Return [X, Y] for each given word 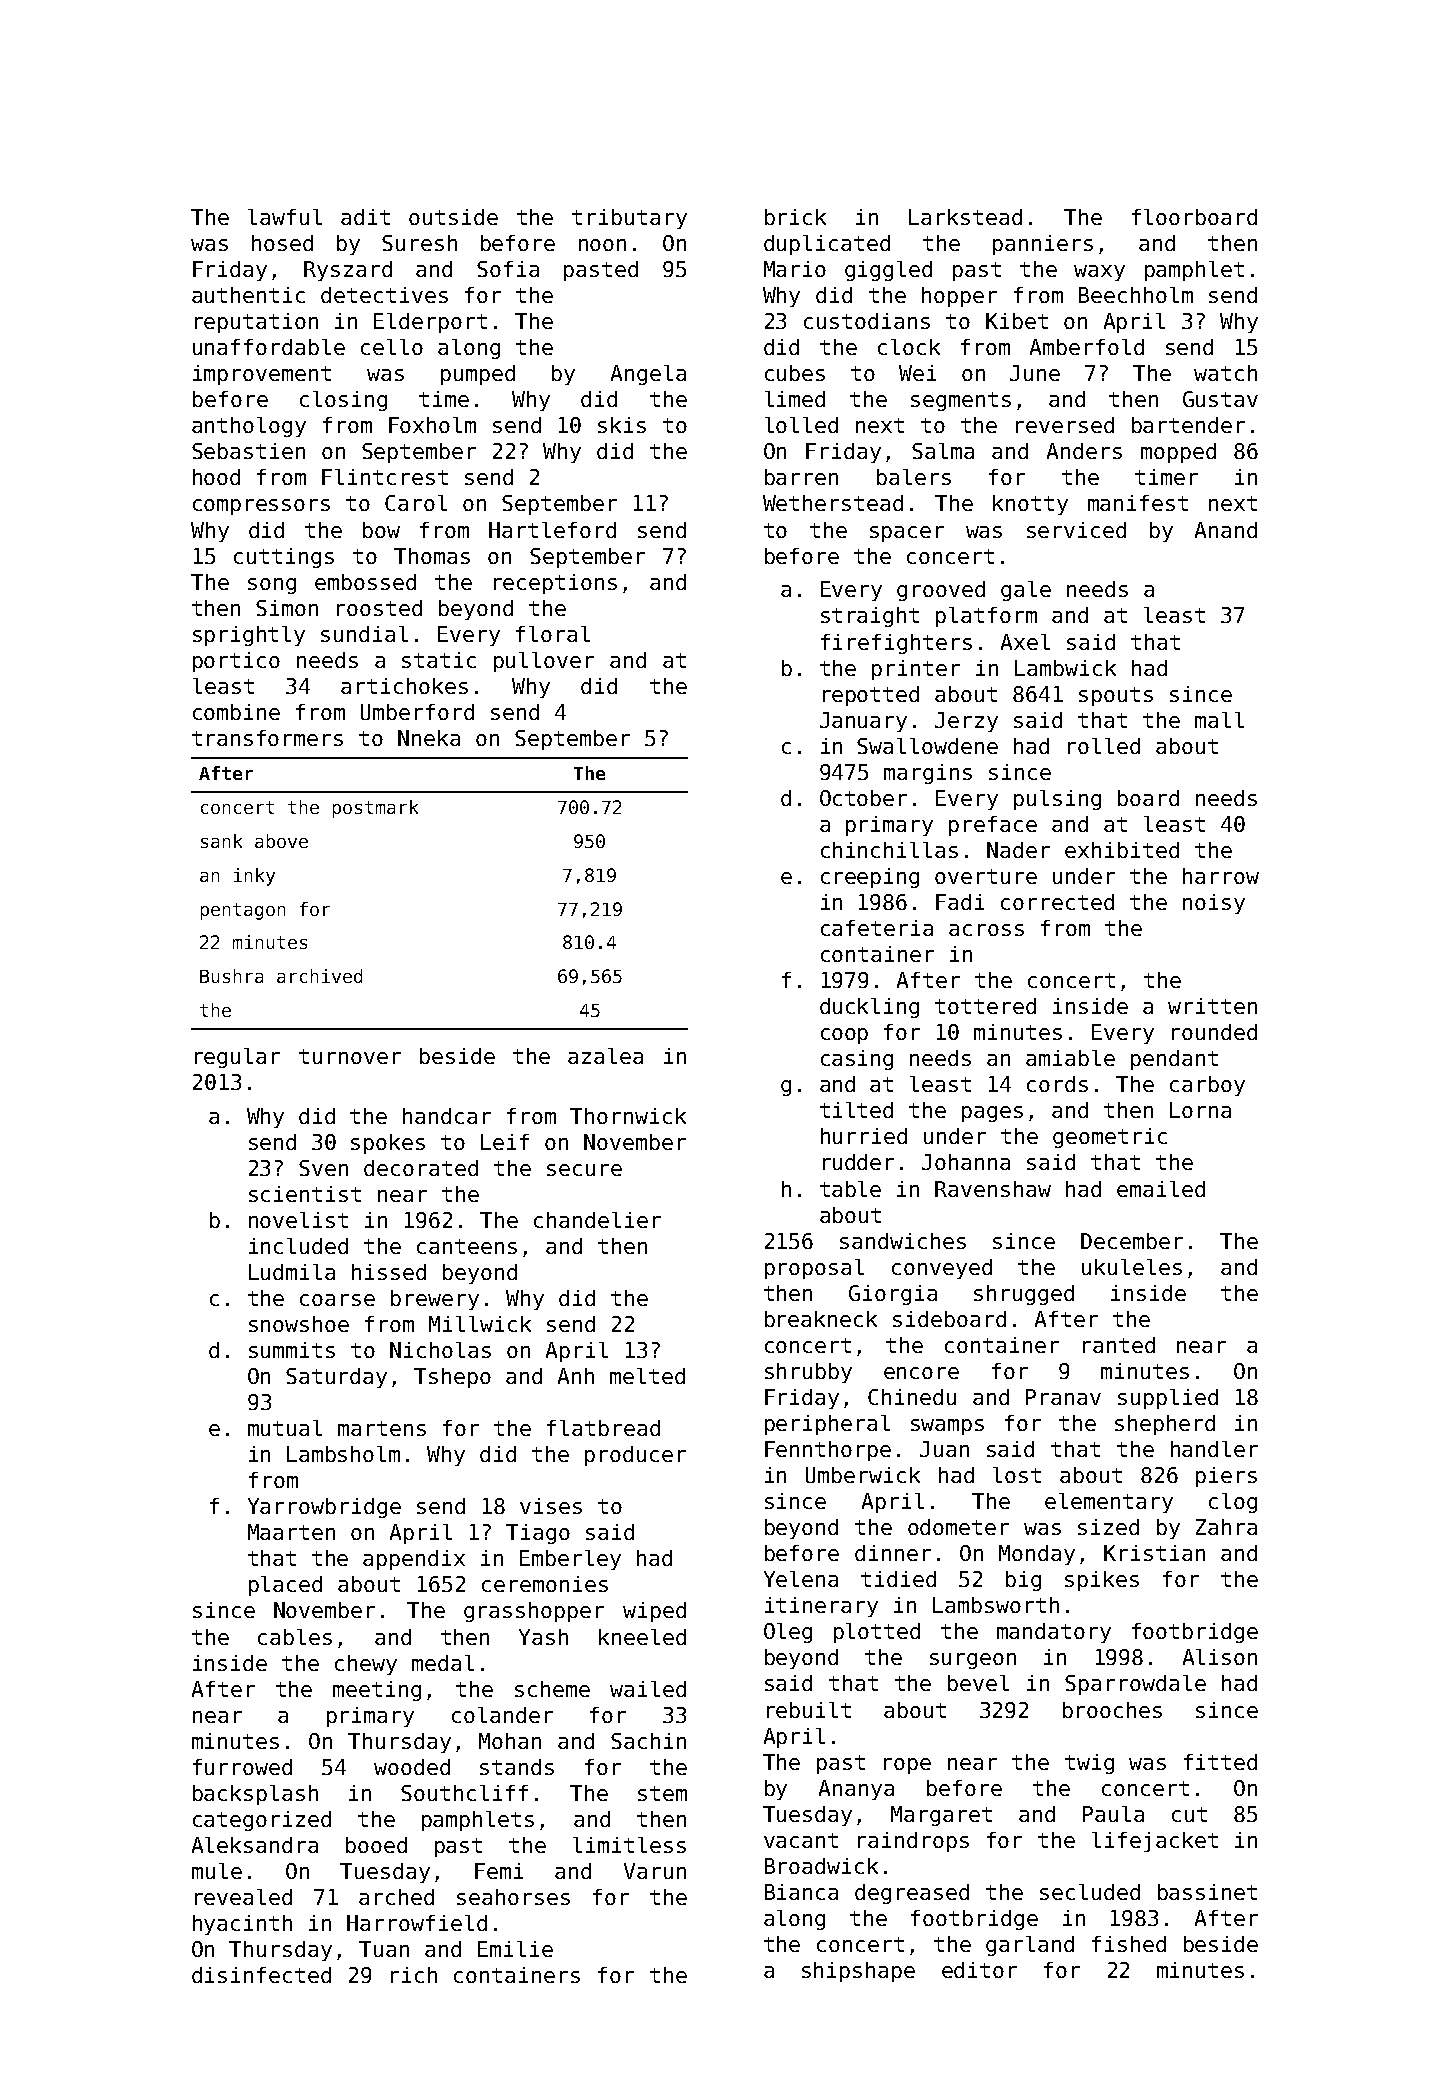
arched [396, 1897]
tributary [629, 219]
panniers [1043, 245]
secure [584, 1170]
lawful [285, 217]
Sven [323, 1168]
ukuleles [1132, 1267]
